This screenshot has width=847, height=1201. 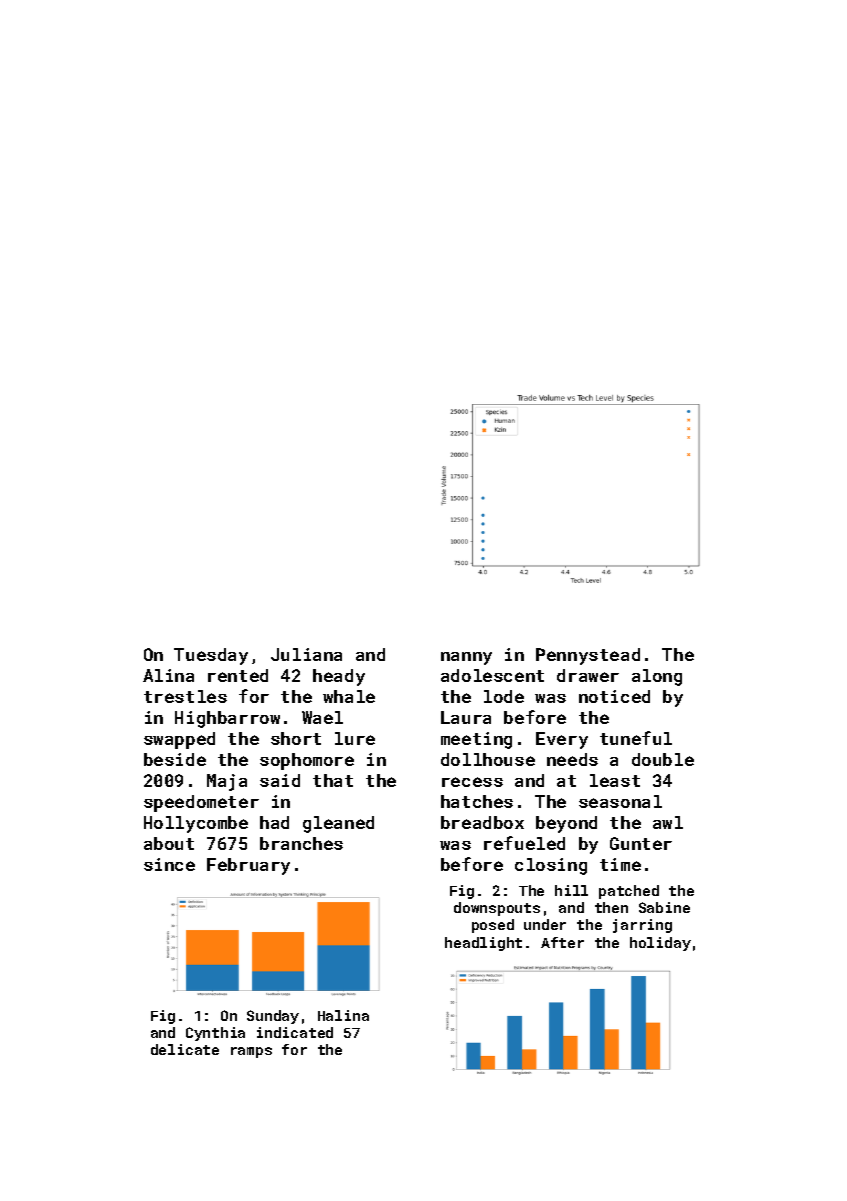 I want to click on downspouts, so click(x=497, y=909).
